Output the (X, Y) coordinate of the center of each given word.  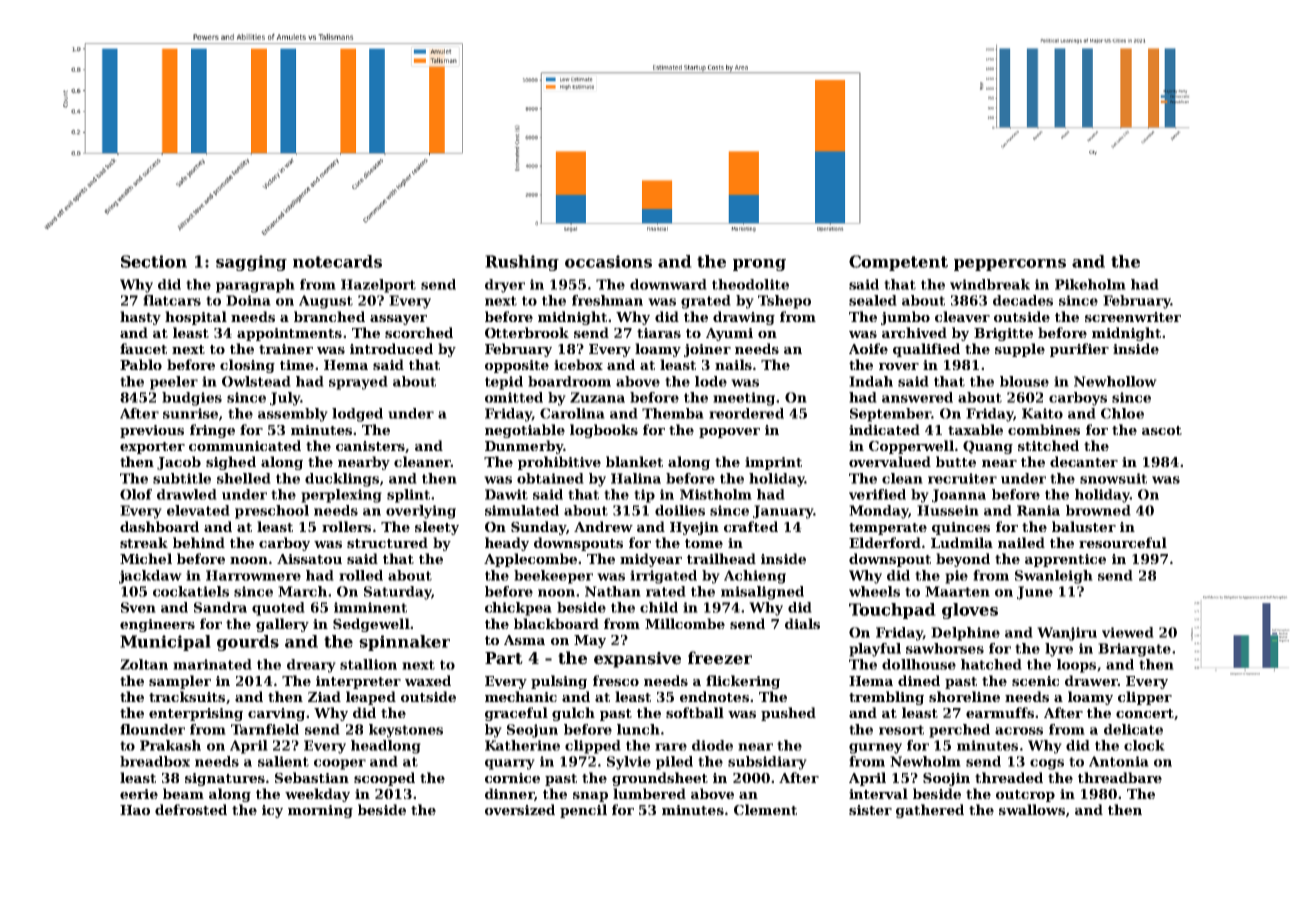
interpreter (358, 682)
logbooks (604, 431)
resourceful (1123, 542)
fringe (212, 431)
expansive (637, 660)
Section (154, 261)
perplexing (341, 496)
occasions (608, 261)
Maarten (957, 591)
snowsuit (1113, 478)
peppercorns (1010, 265)
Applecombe (530, 560)
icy (272, 811)
